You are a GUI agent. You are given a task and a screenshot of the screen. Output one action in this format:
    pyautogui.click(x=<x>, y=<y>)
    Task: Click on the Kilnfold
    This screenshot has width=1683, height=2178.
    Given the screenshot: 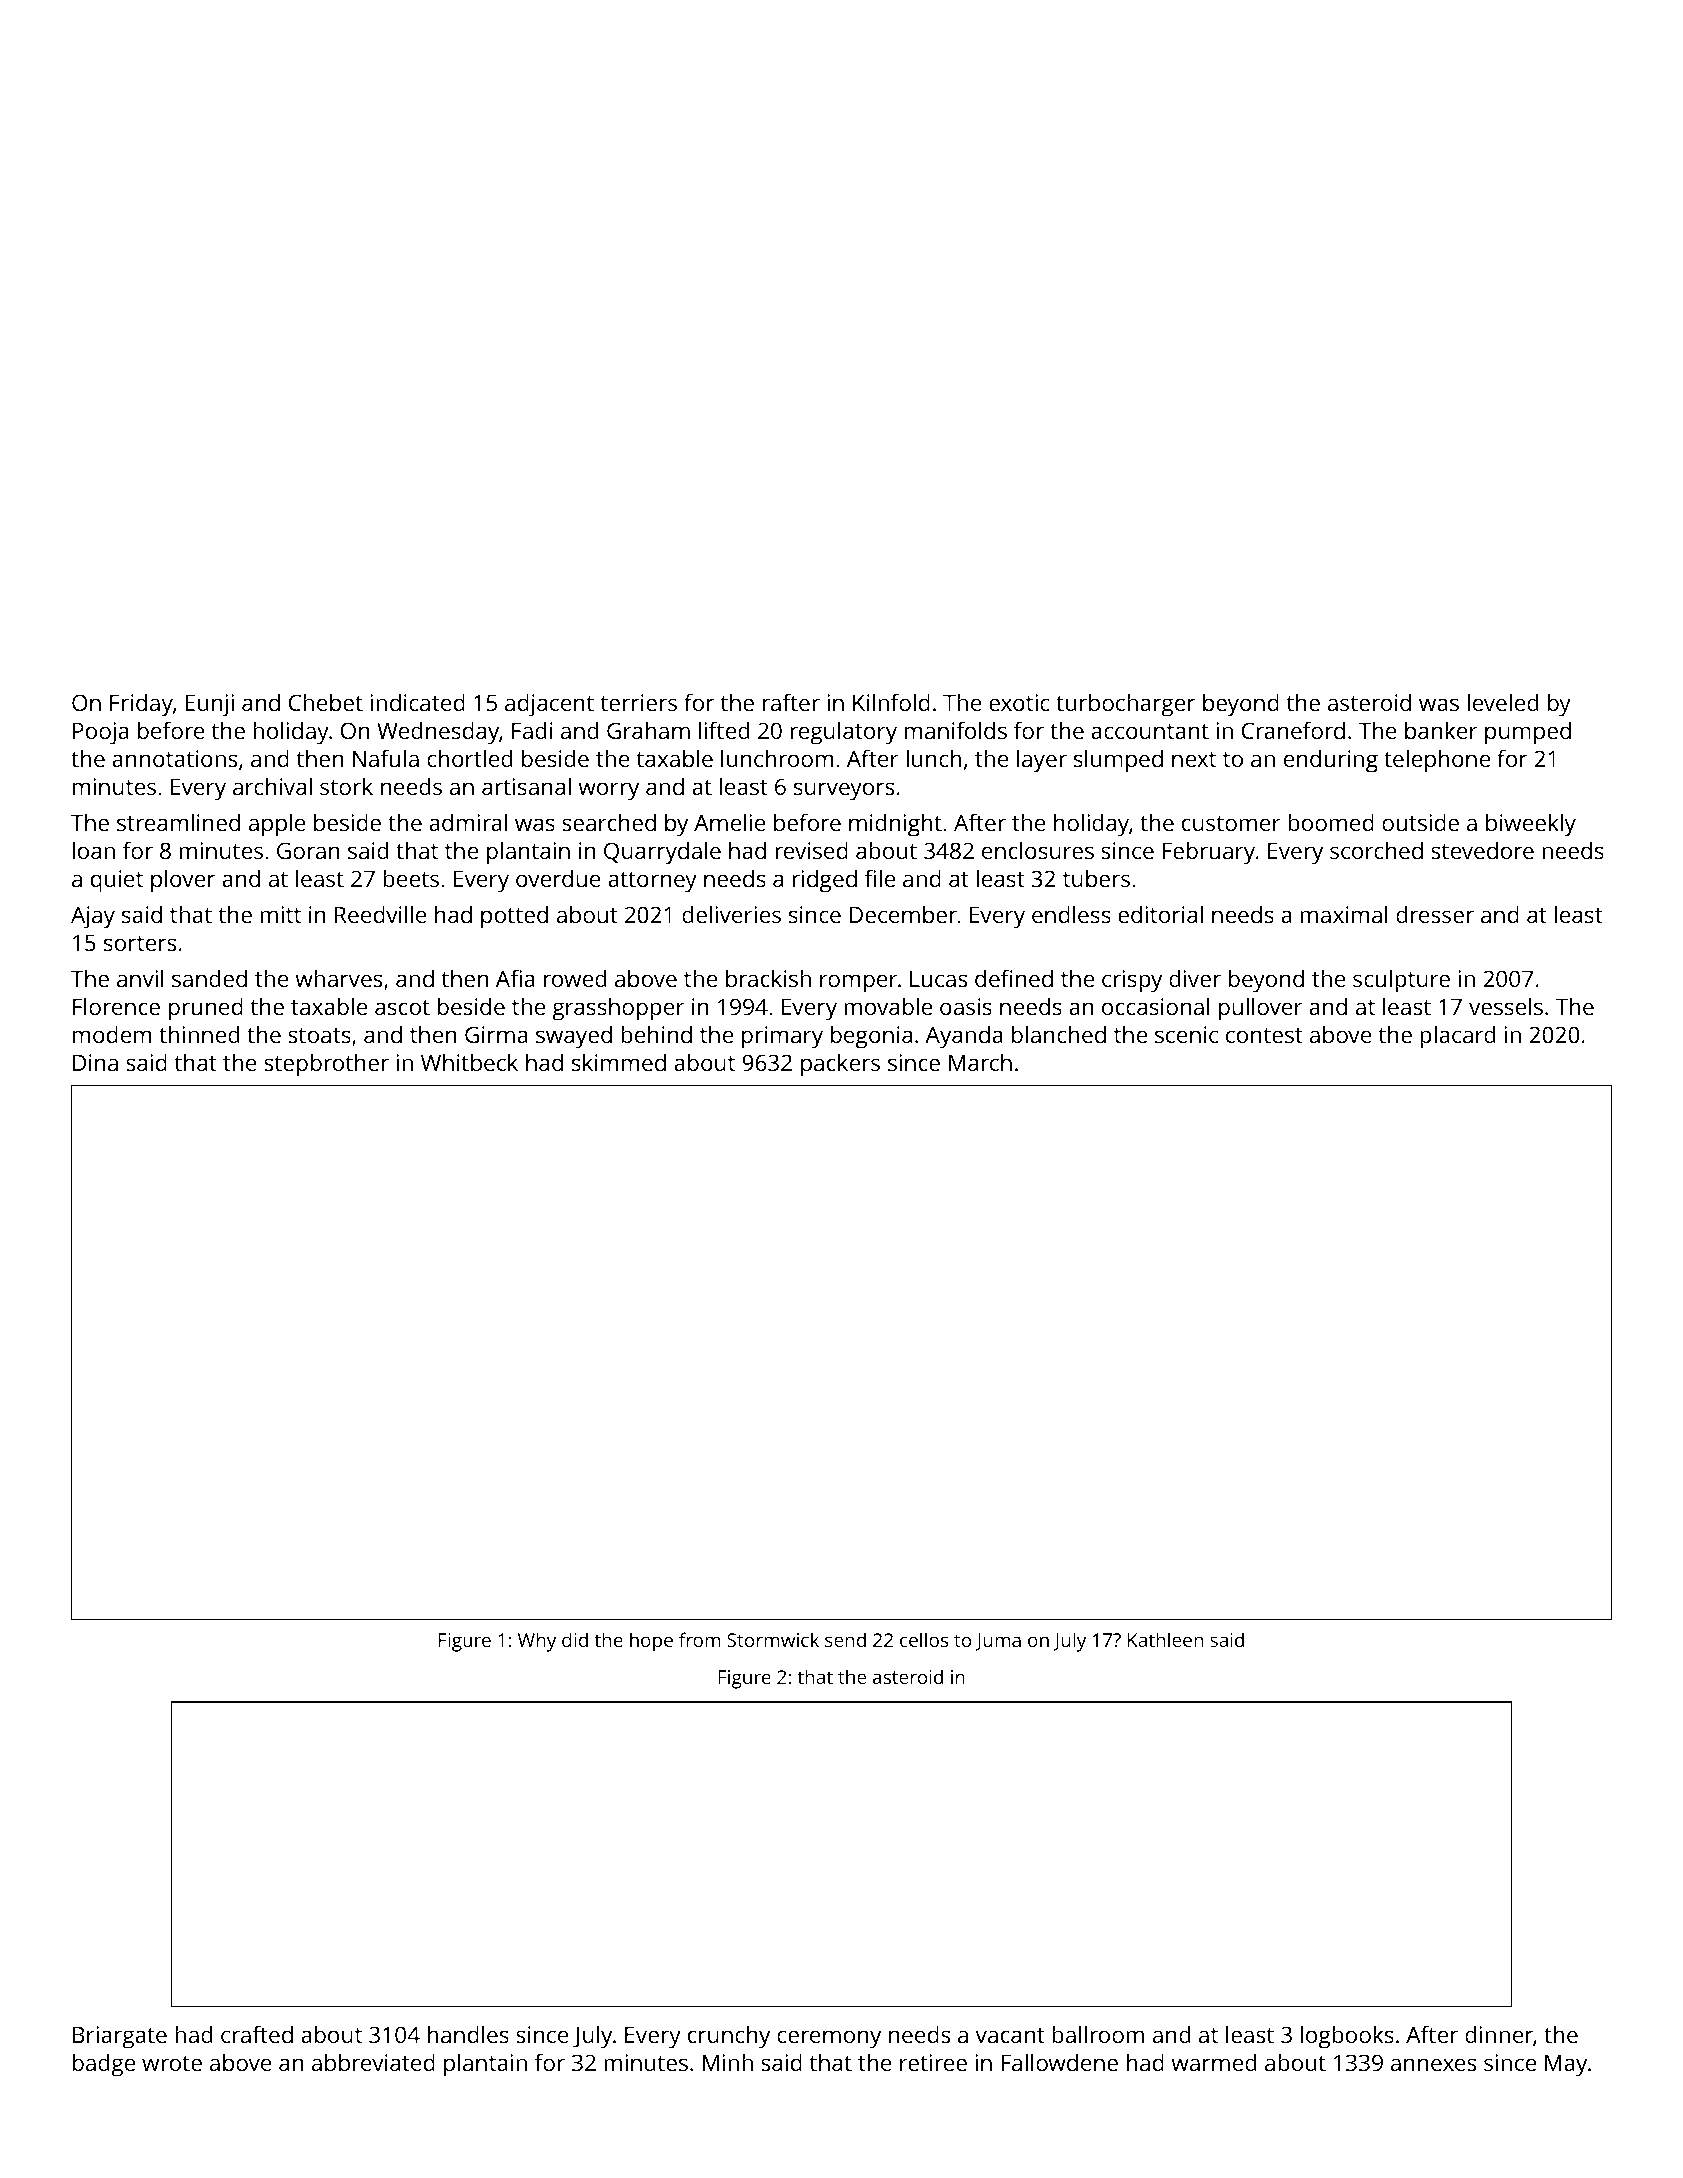 What is the action you would take?
    pyautogui.click(x=891, y=702)
